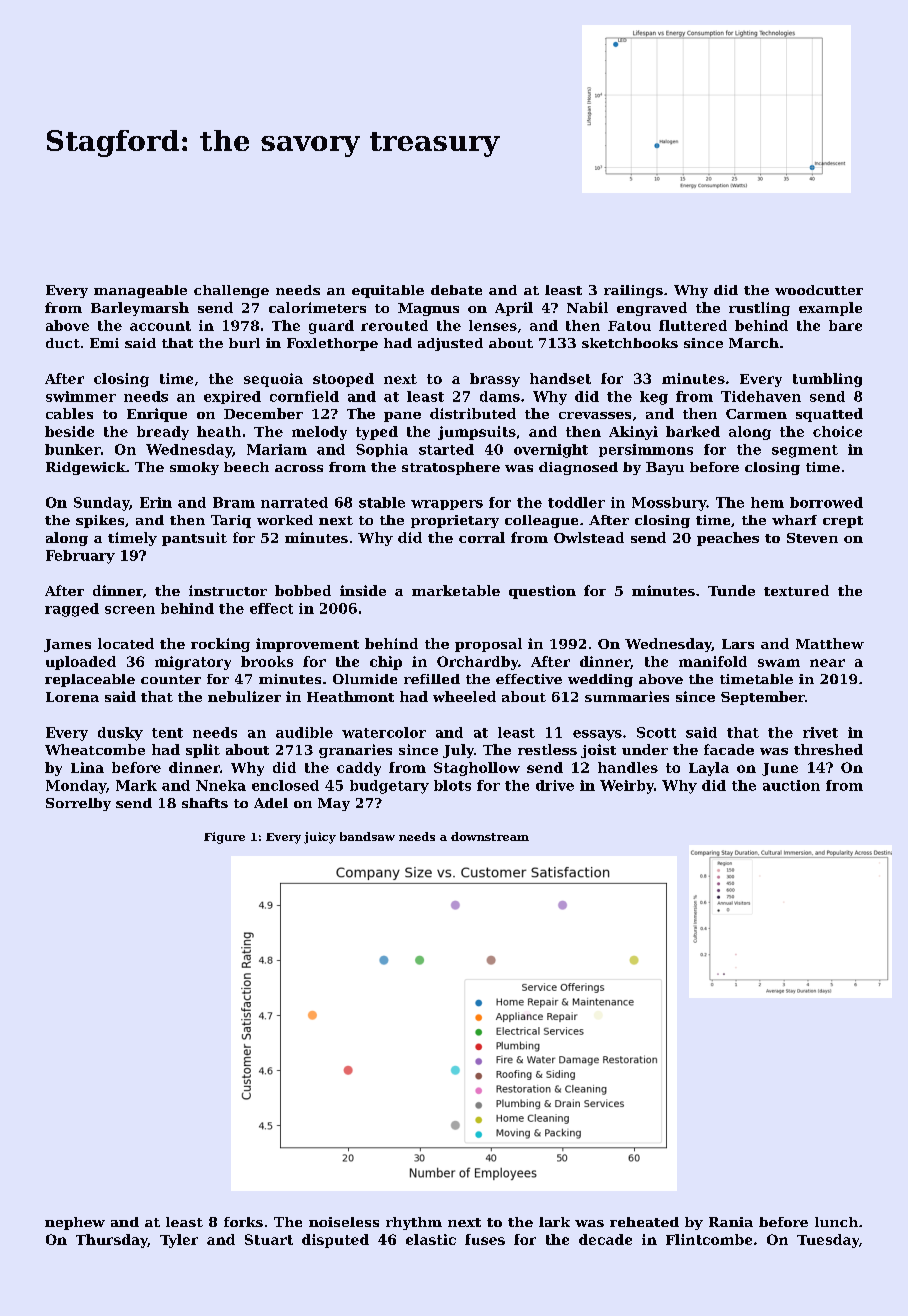 This image has width=908, height=1316. What do you see at coordinates (456, 290) in the image?
I see `debate` at bounding box center [456, 290].
